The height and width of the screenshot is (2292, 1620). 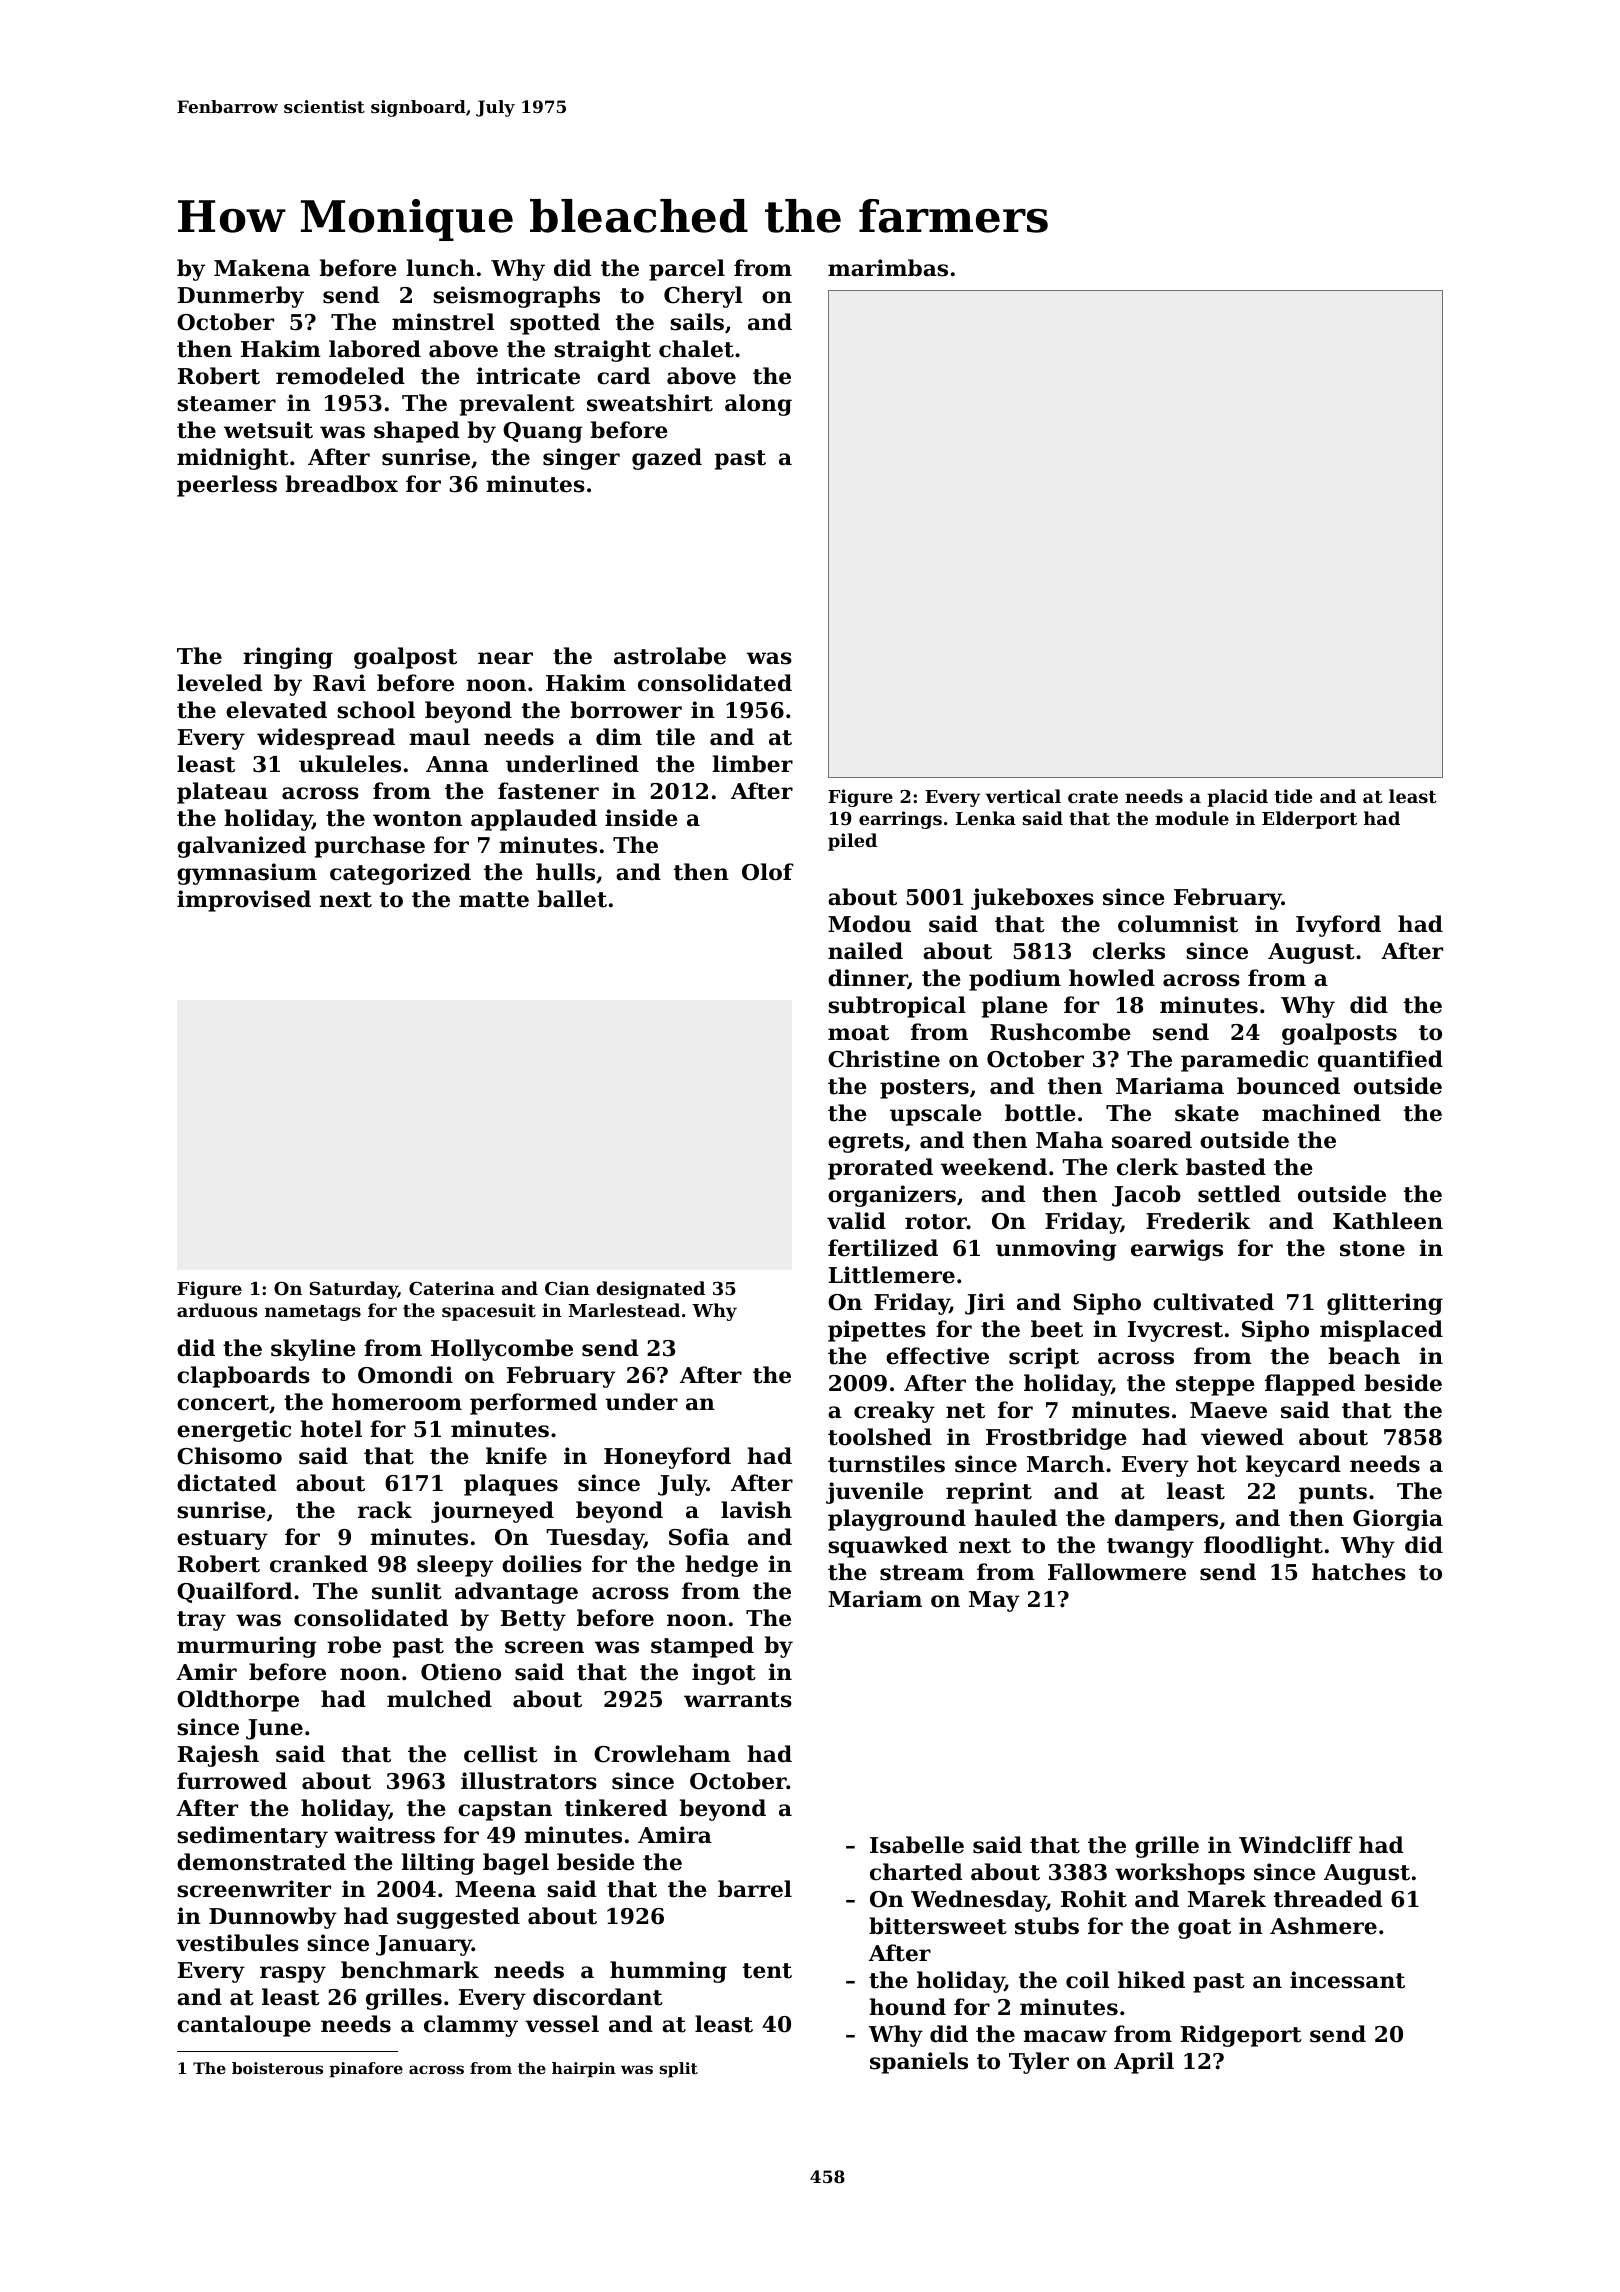 What do you see at coordinates (1056, 1439) in the screenshot?
I see `Frostbridge` at bounding box center [1056, 1439].
